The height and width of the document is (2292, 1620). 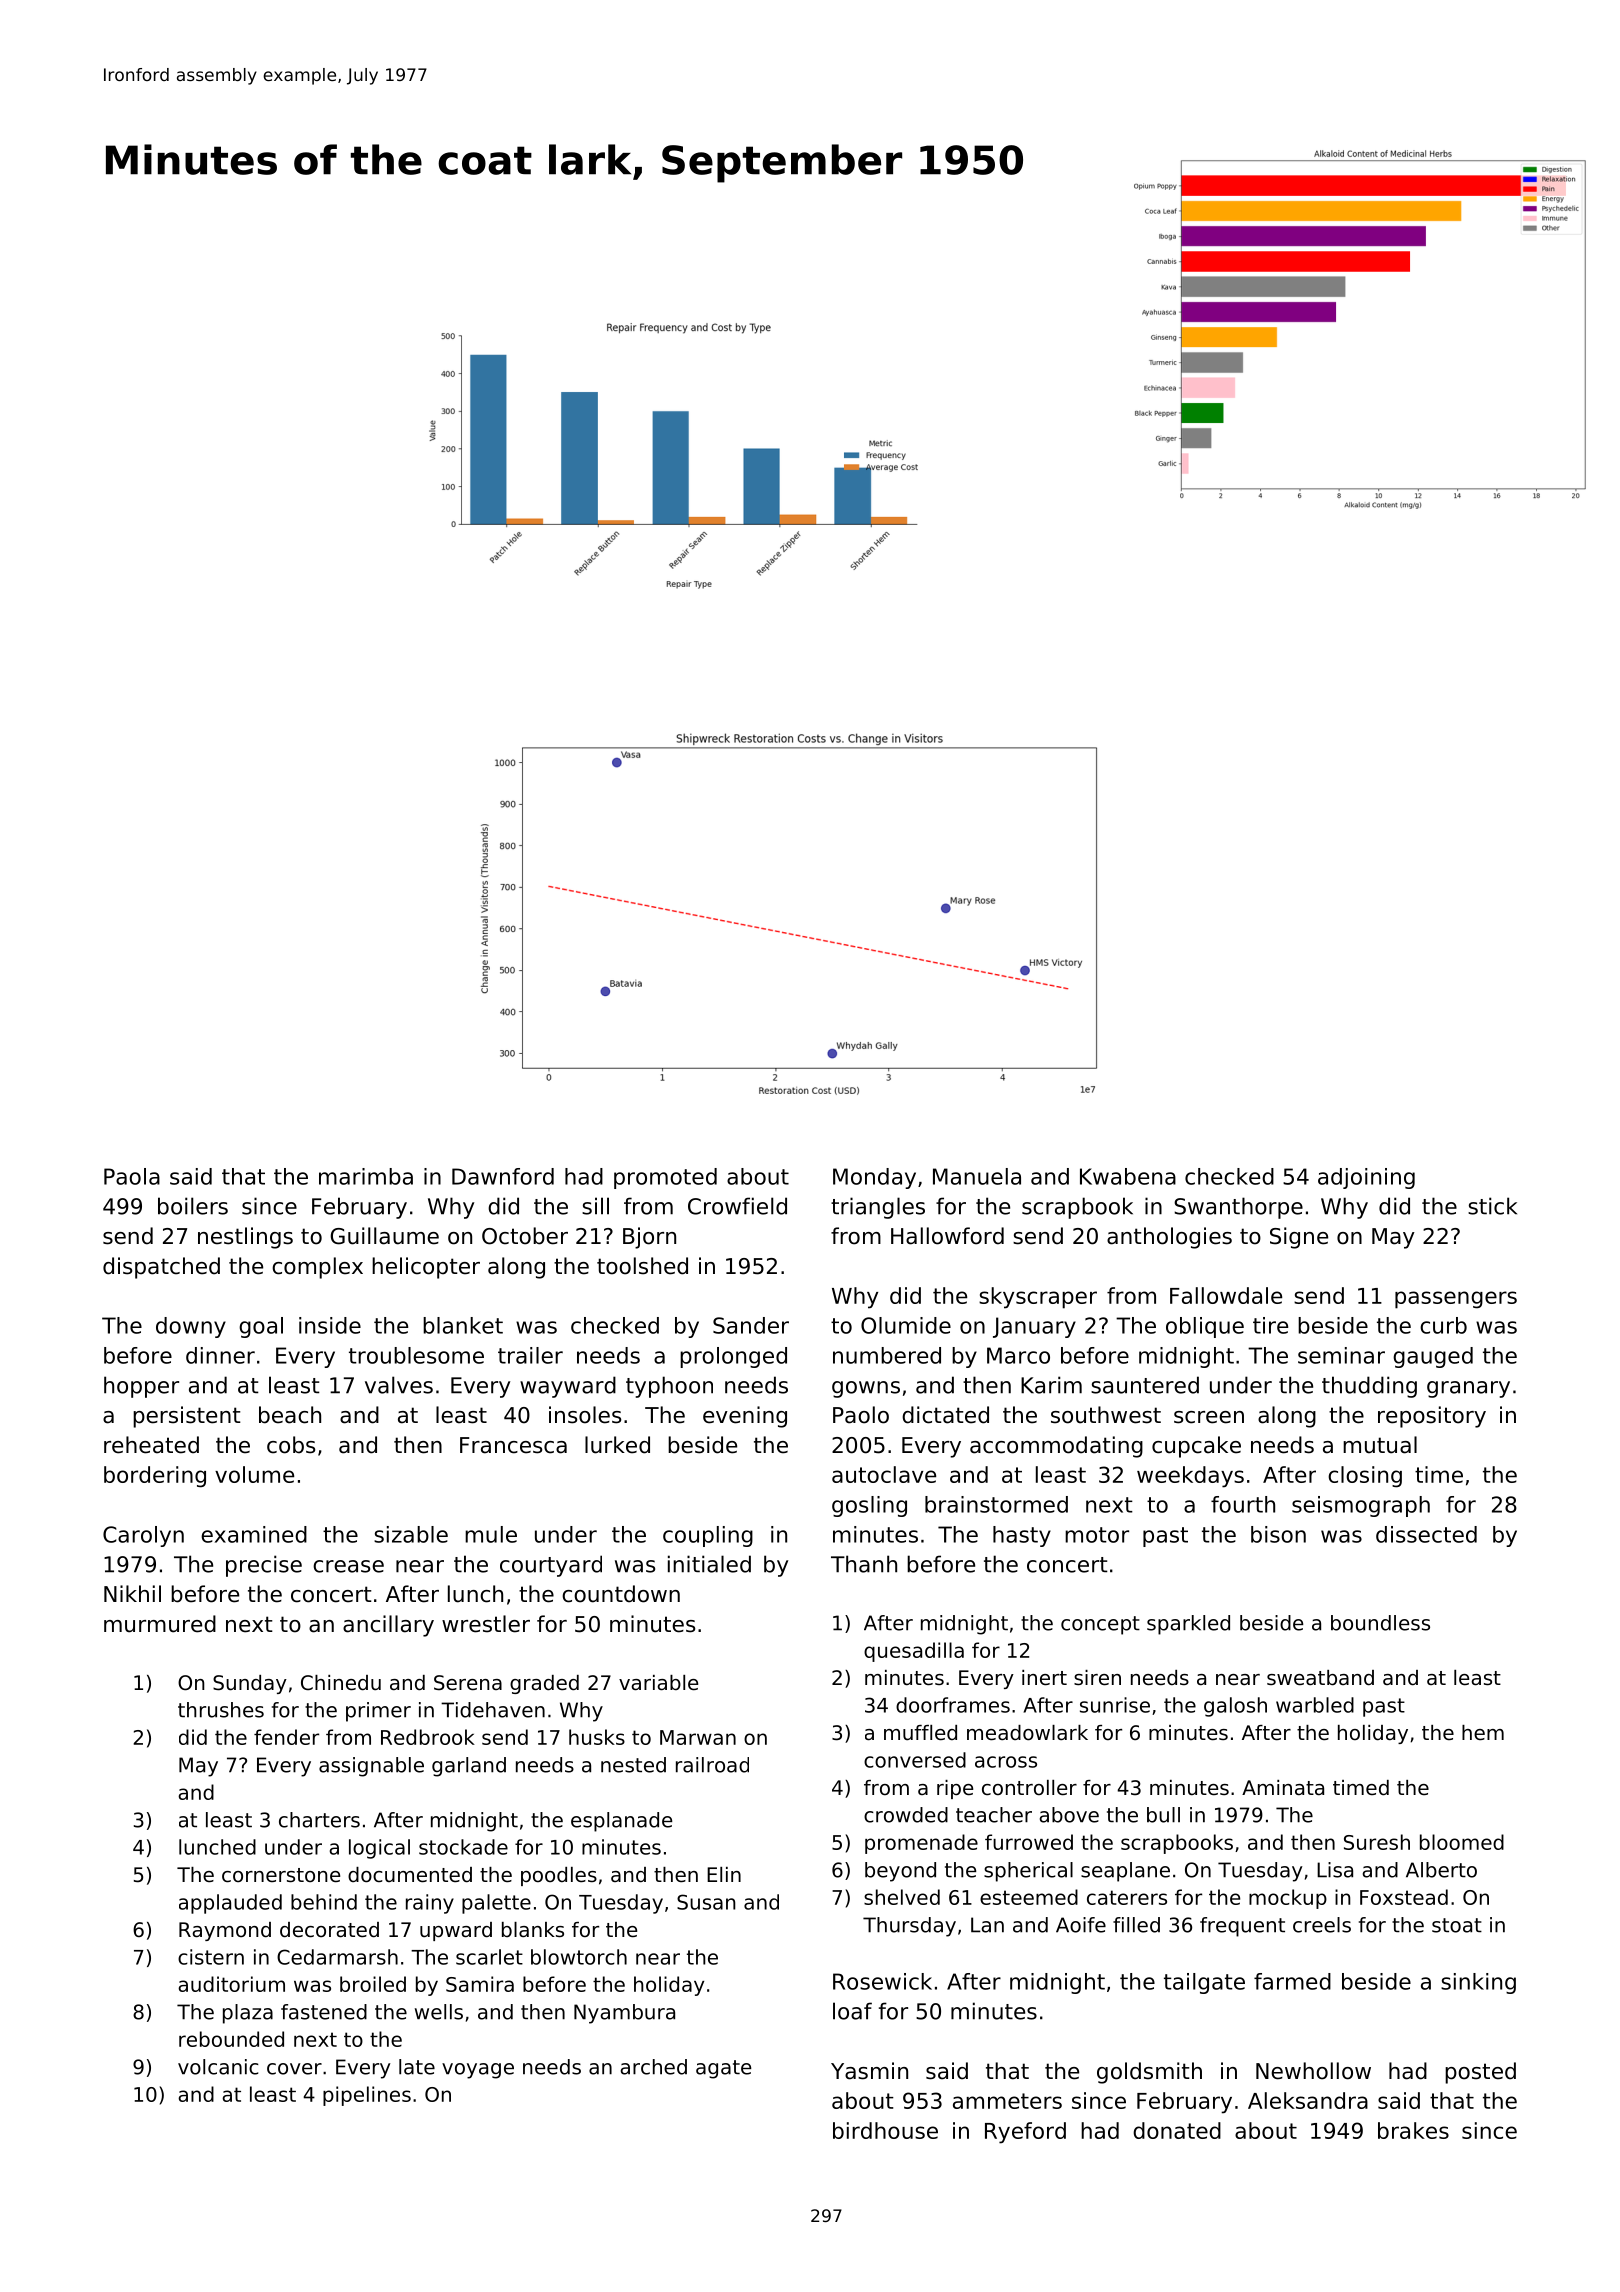 What do you see at coordinates (1480, 2073) in the document?
I see `posted` at bounding box center [1480, 2073].
